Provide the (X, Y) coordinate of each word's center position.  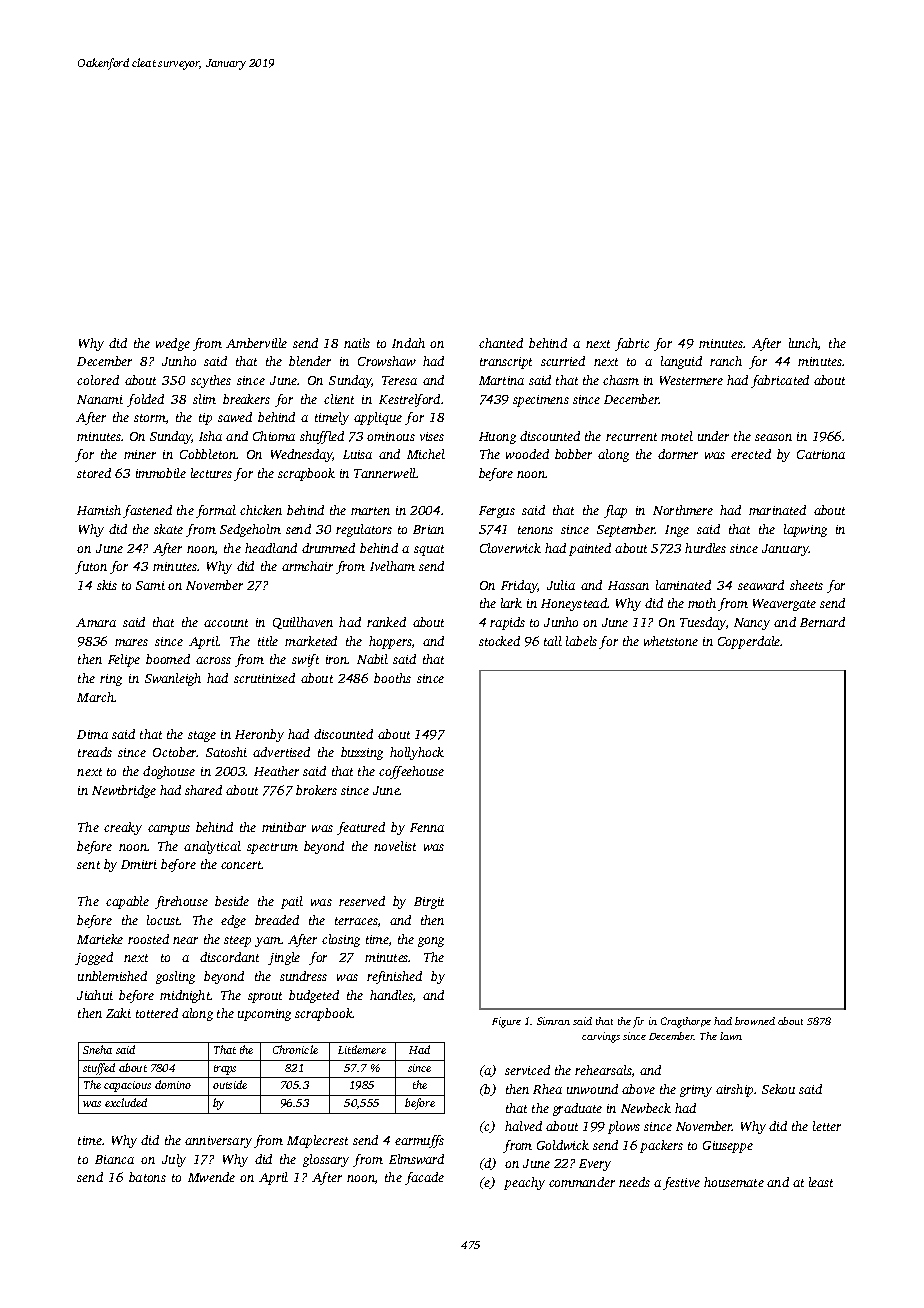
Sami (150, 585)
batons (147, 1177)
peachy (524, 1183)
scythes (211, 381)
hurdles (705, 548)
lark (511, 603)
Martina (501, 380)
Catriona (821, 454)
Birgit (429, 903)
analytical (212, 847)
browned (755, 1021)
